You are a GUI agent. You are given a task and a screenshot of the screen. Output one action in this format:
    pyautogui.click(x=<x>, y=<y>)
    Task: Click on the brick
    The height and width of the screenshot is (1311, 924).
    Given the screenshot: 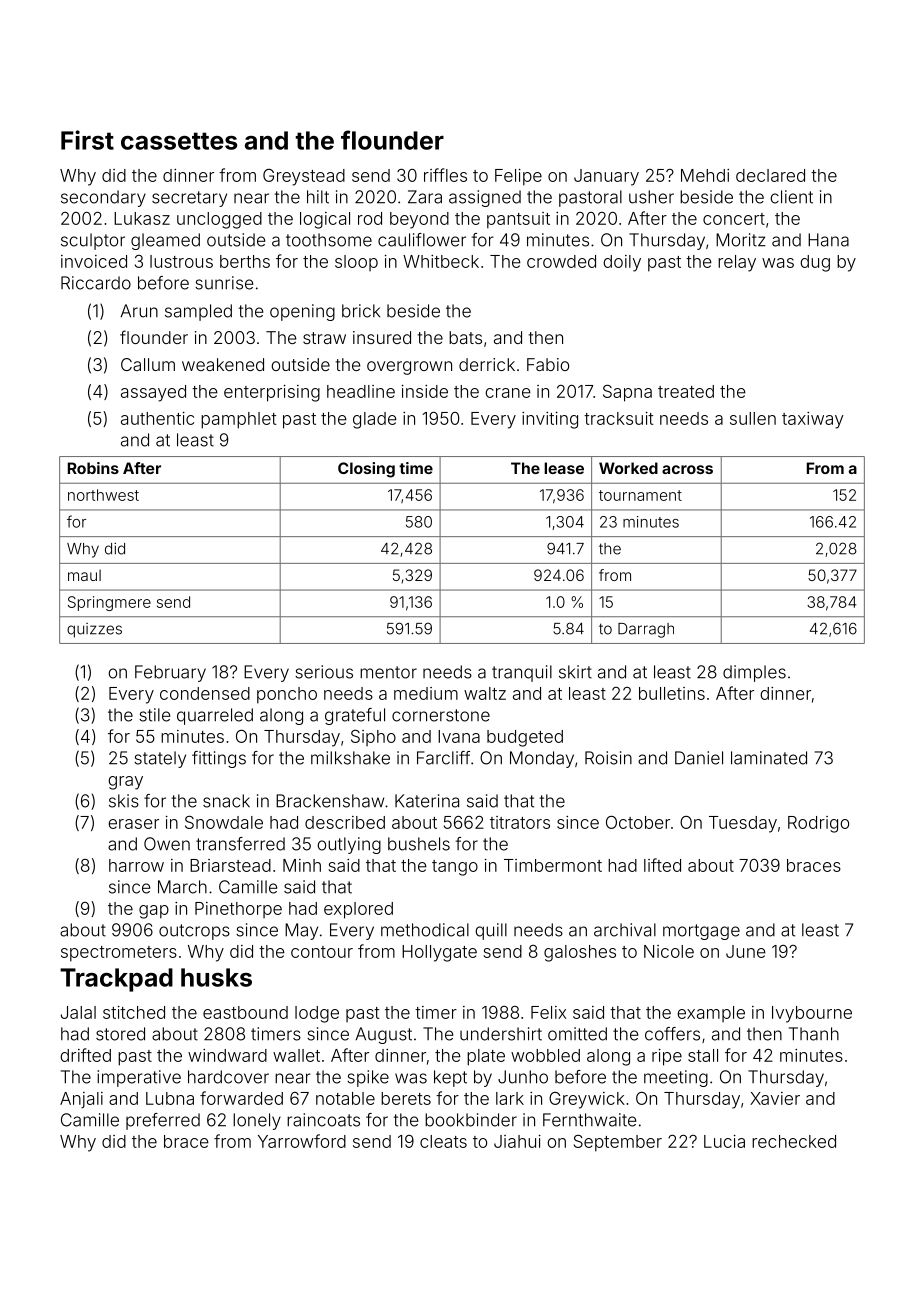 What is the action you would take?
    pyautogui.click(x=361, y=311)
